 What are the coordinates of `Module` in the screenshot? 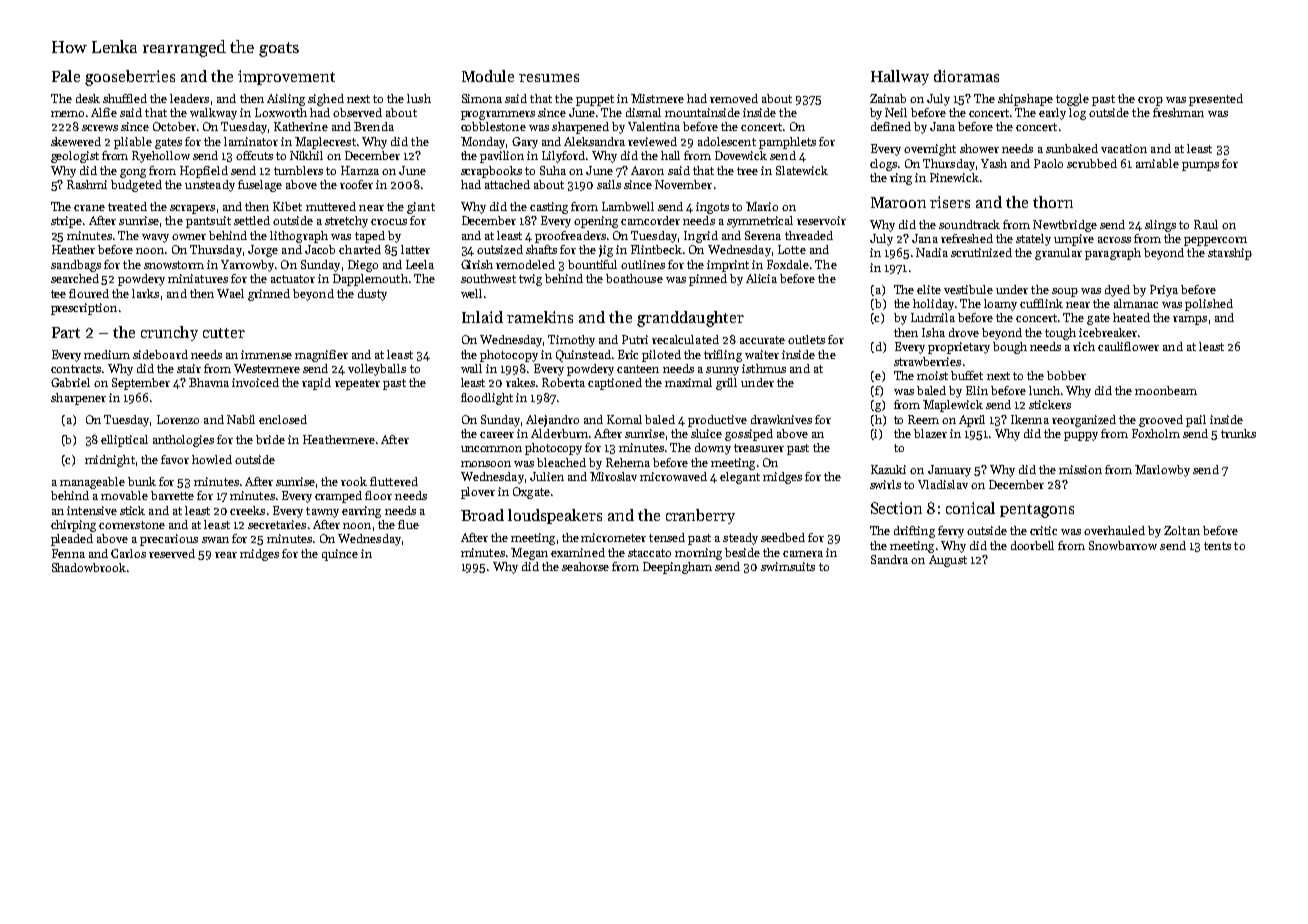 It's located at (488, 76).
